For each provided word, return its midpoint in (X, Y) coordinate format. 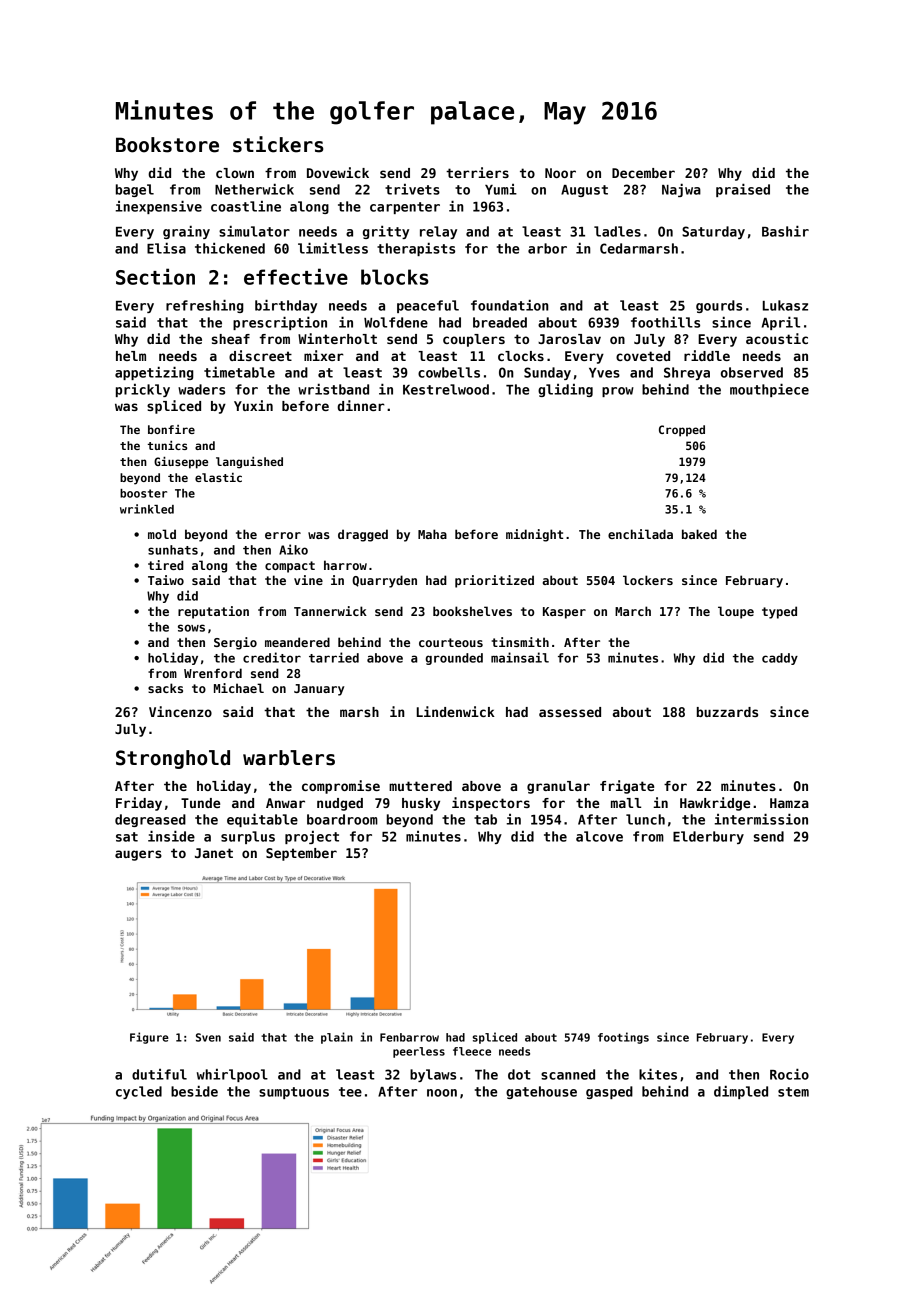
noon (442, 1093)
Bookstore (167, 145)
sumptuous (294, 1093)
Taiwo (166, 580)
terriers (477, 172)
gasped (609, 1092)
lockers (648, 580)
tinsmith (520, 642)
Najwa (681, 190)
